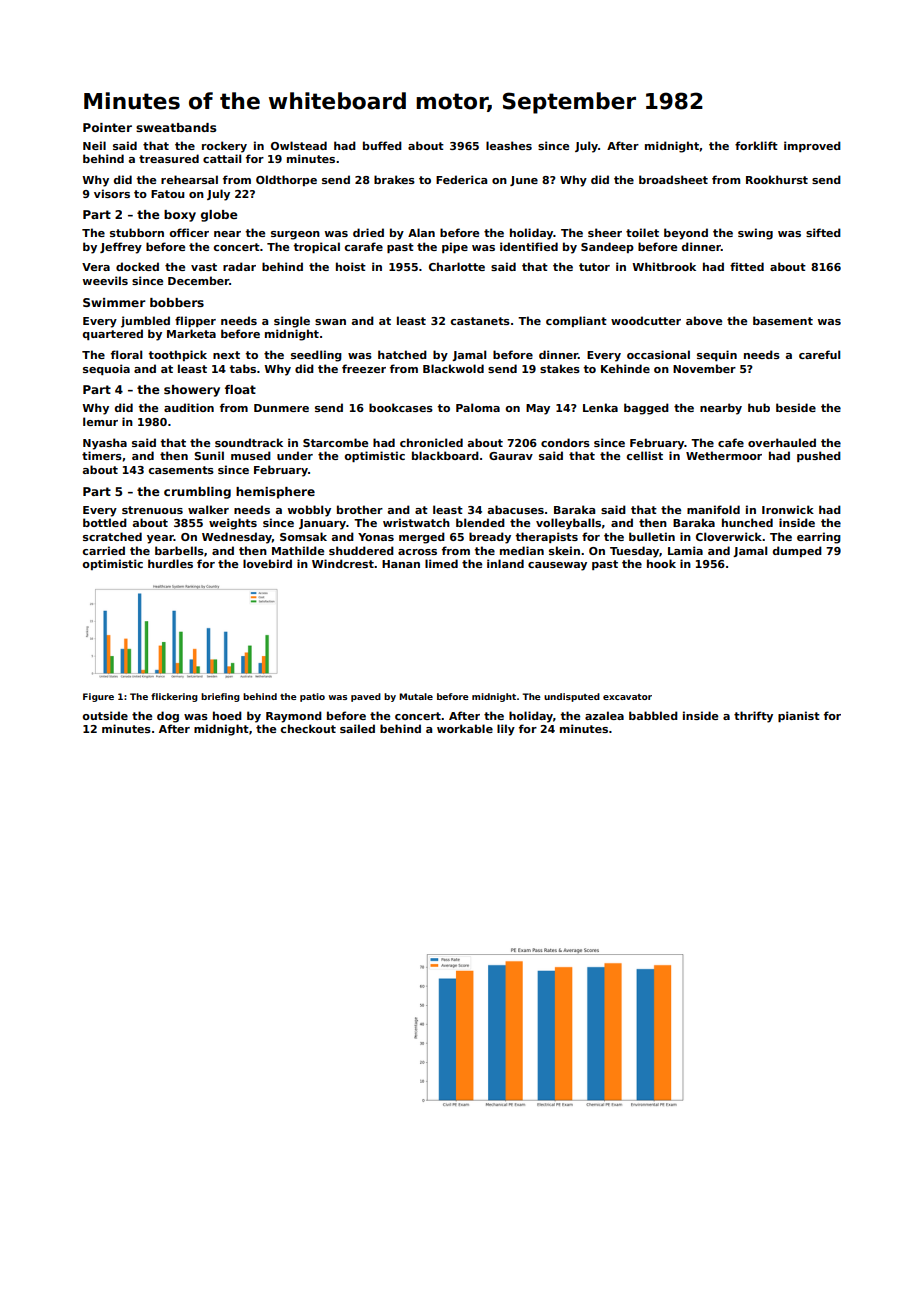 This page has width=924, height=1308. Describe the element at coordinates (756, 145) in the page. I see `forklift` at that location.
